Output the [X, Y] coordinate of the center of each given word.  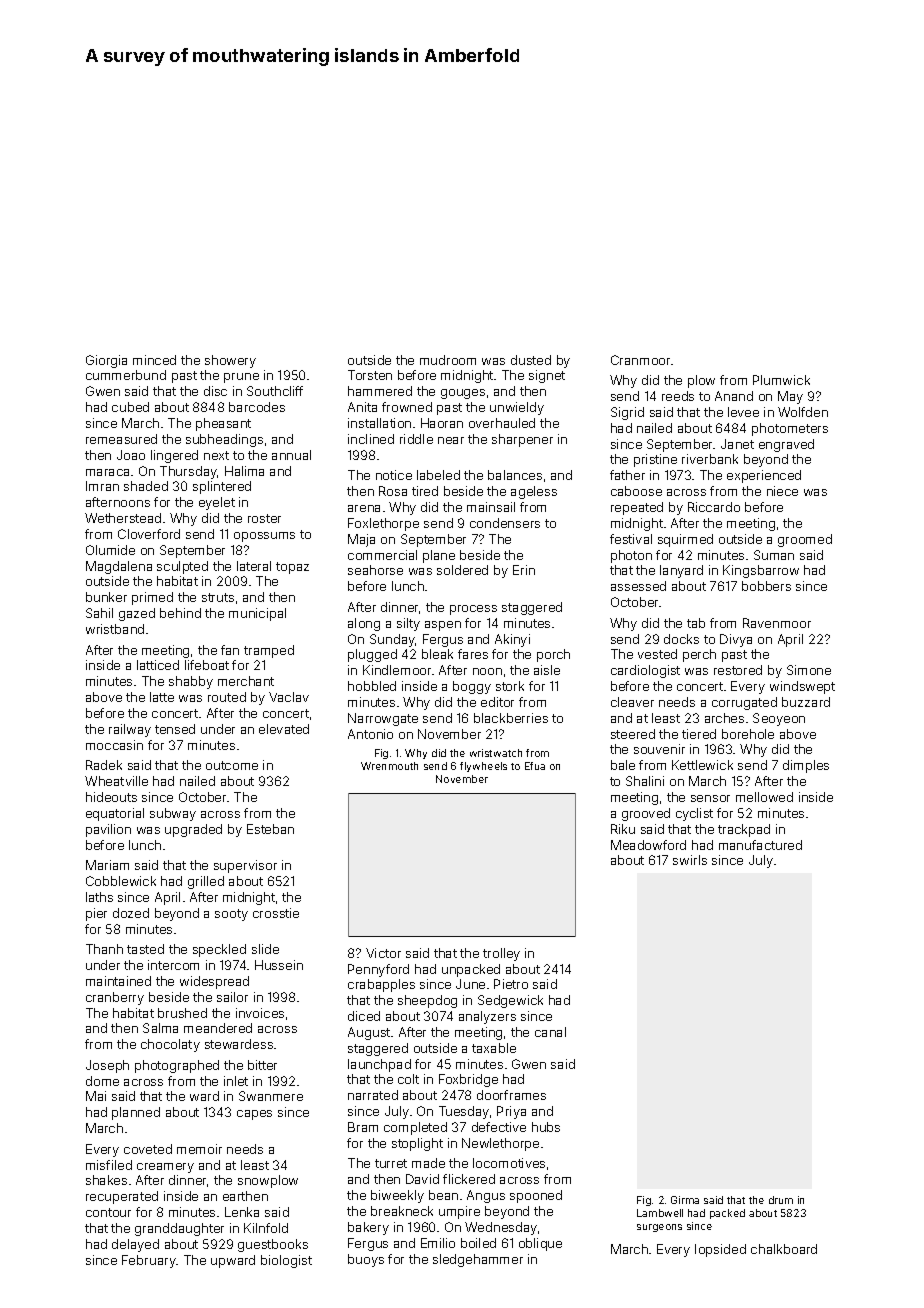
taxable [494, 1048]
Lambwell [660, 1213]
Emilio [438, 1243]
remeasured [121, 439]
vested [657, 654]
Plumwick [781, 380]
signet [547, 376]
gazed [137, 614]
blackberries [511, 718]
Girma [685, 1200]
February [149, 1261]
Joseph [107, 1066]
